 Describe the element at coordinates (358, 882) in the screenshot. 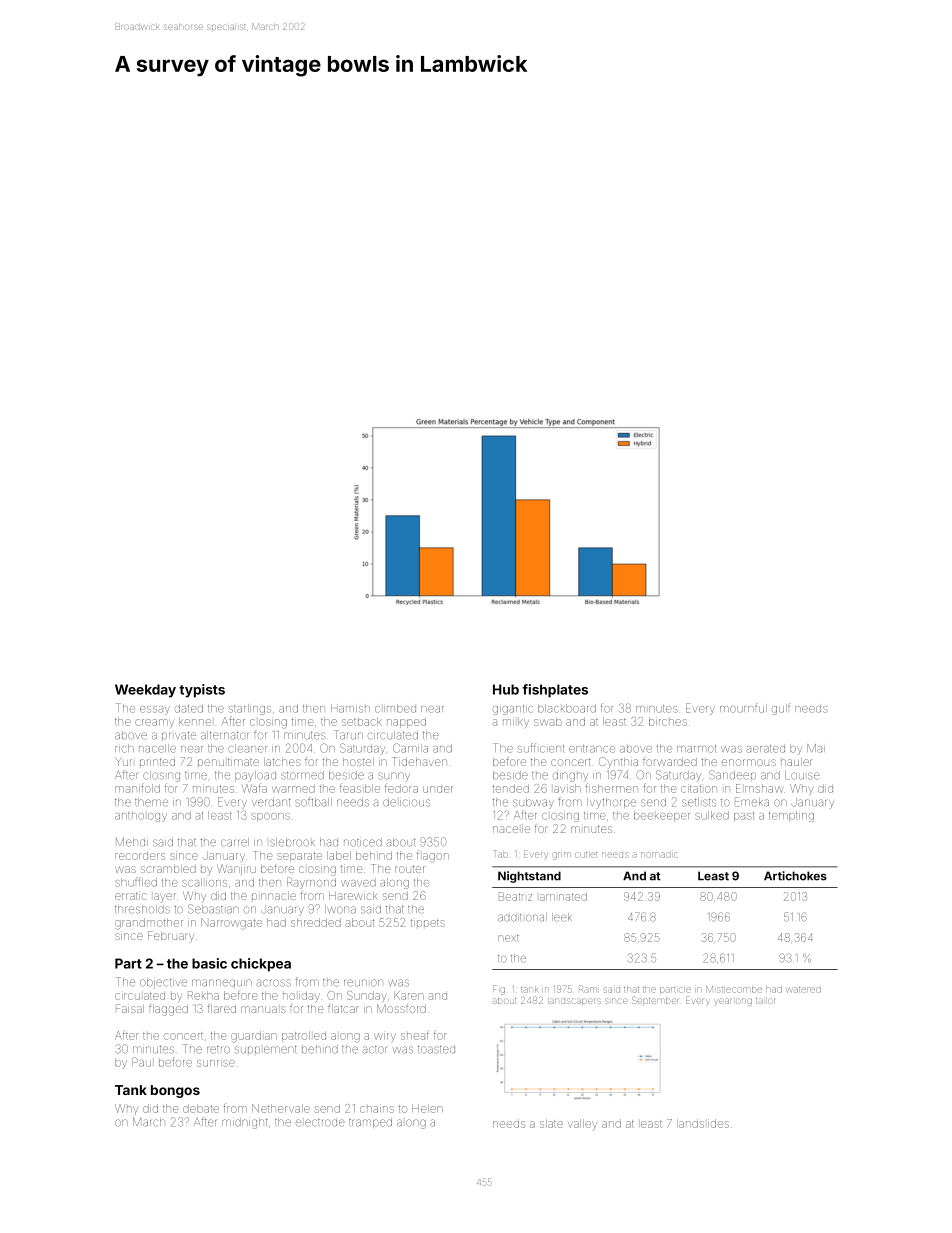

I see `waved` at that location.
